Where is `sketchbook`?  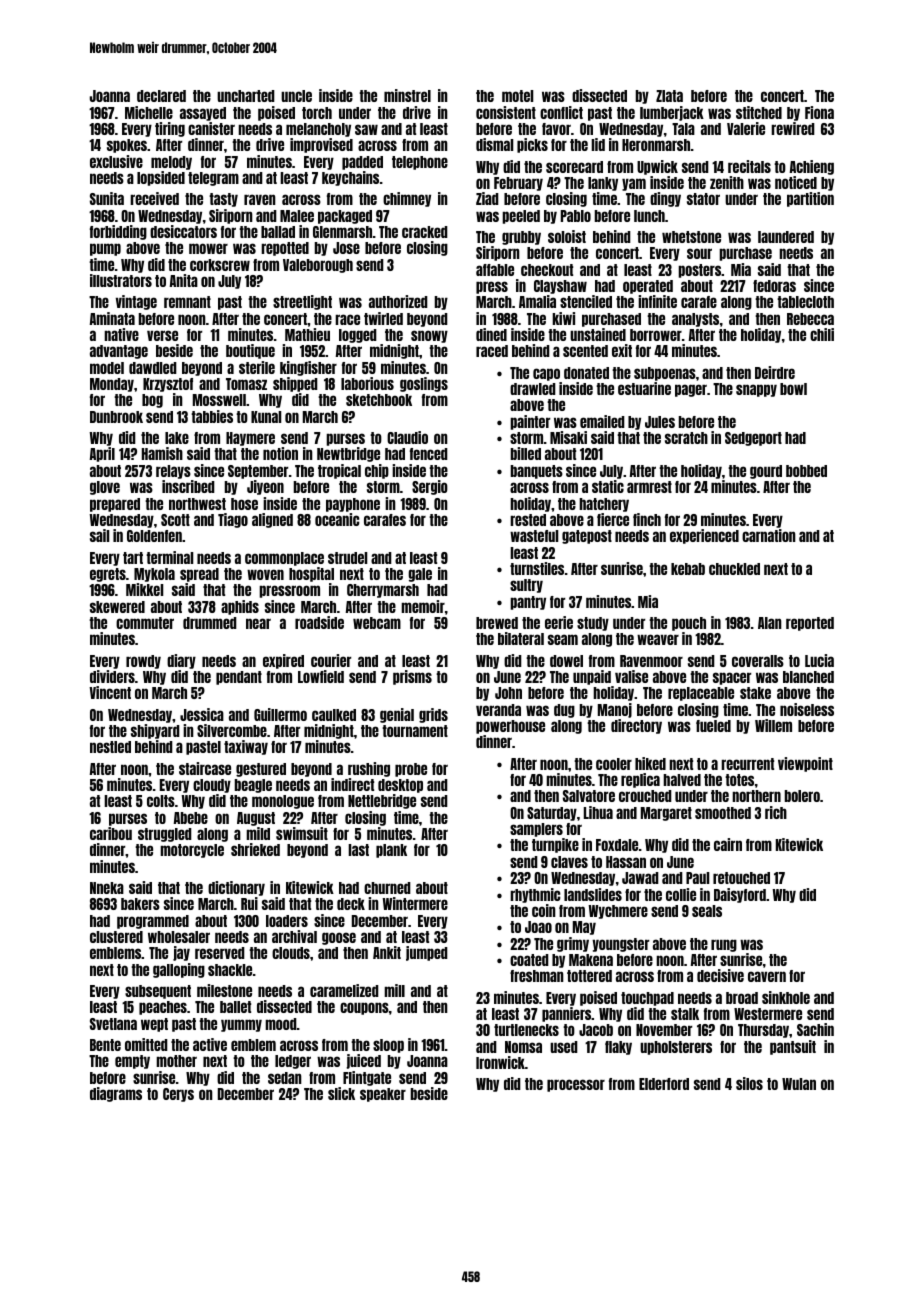
sketchbook is located at coordinates (379, 400).
